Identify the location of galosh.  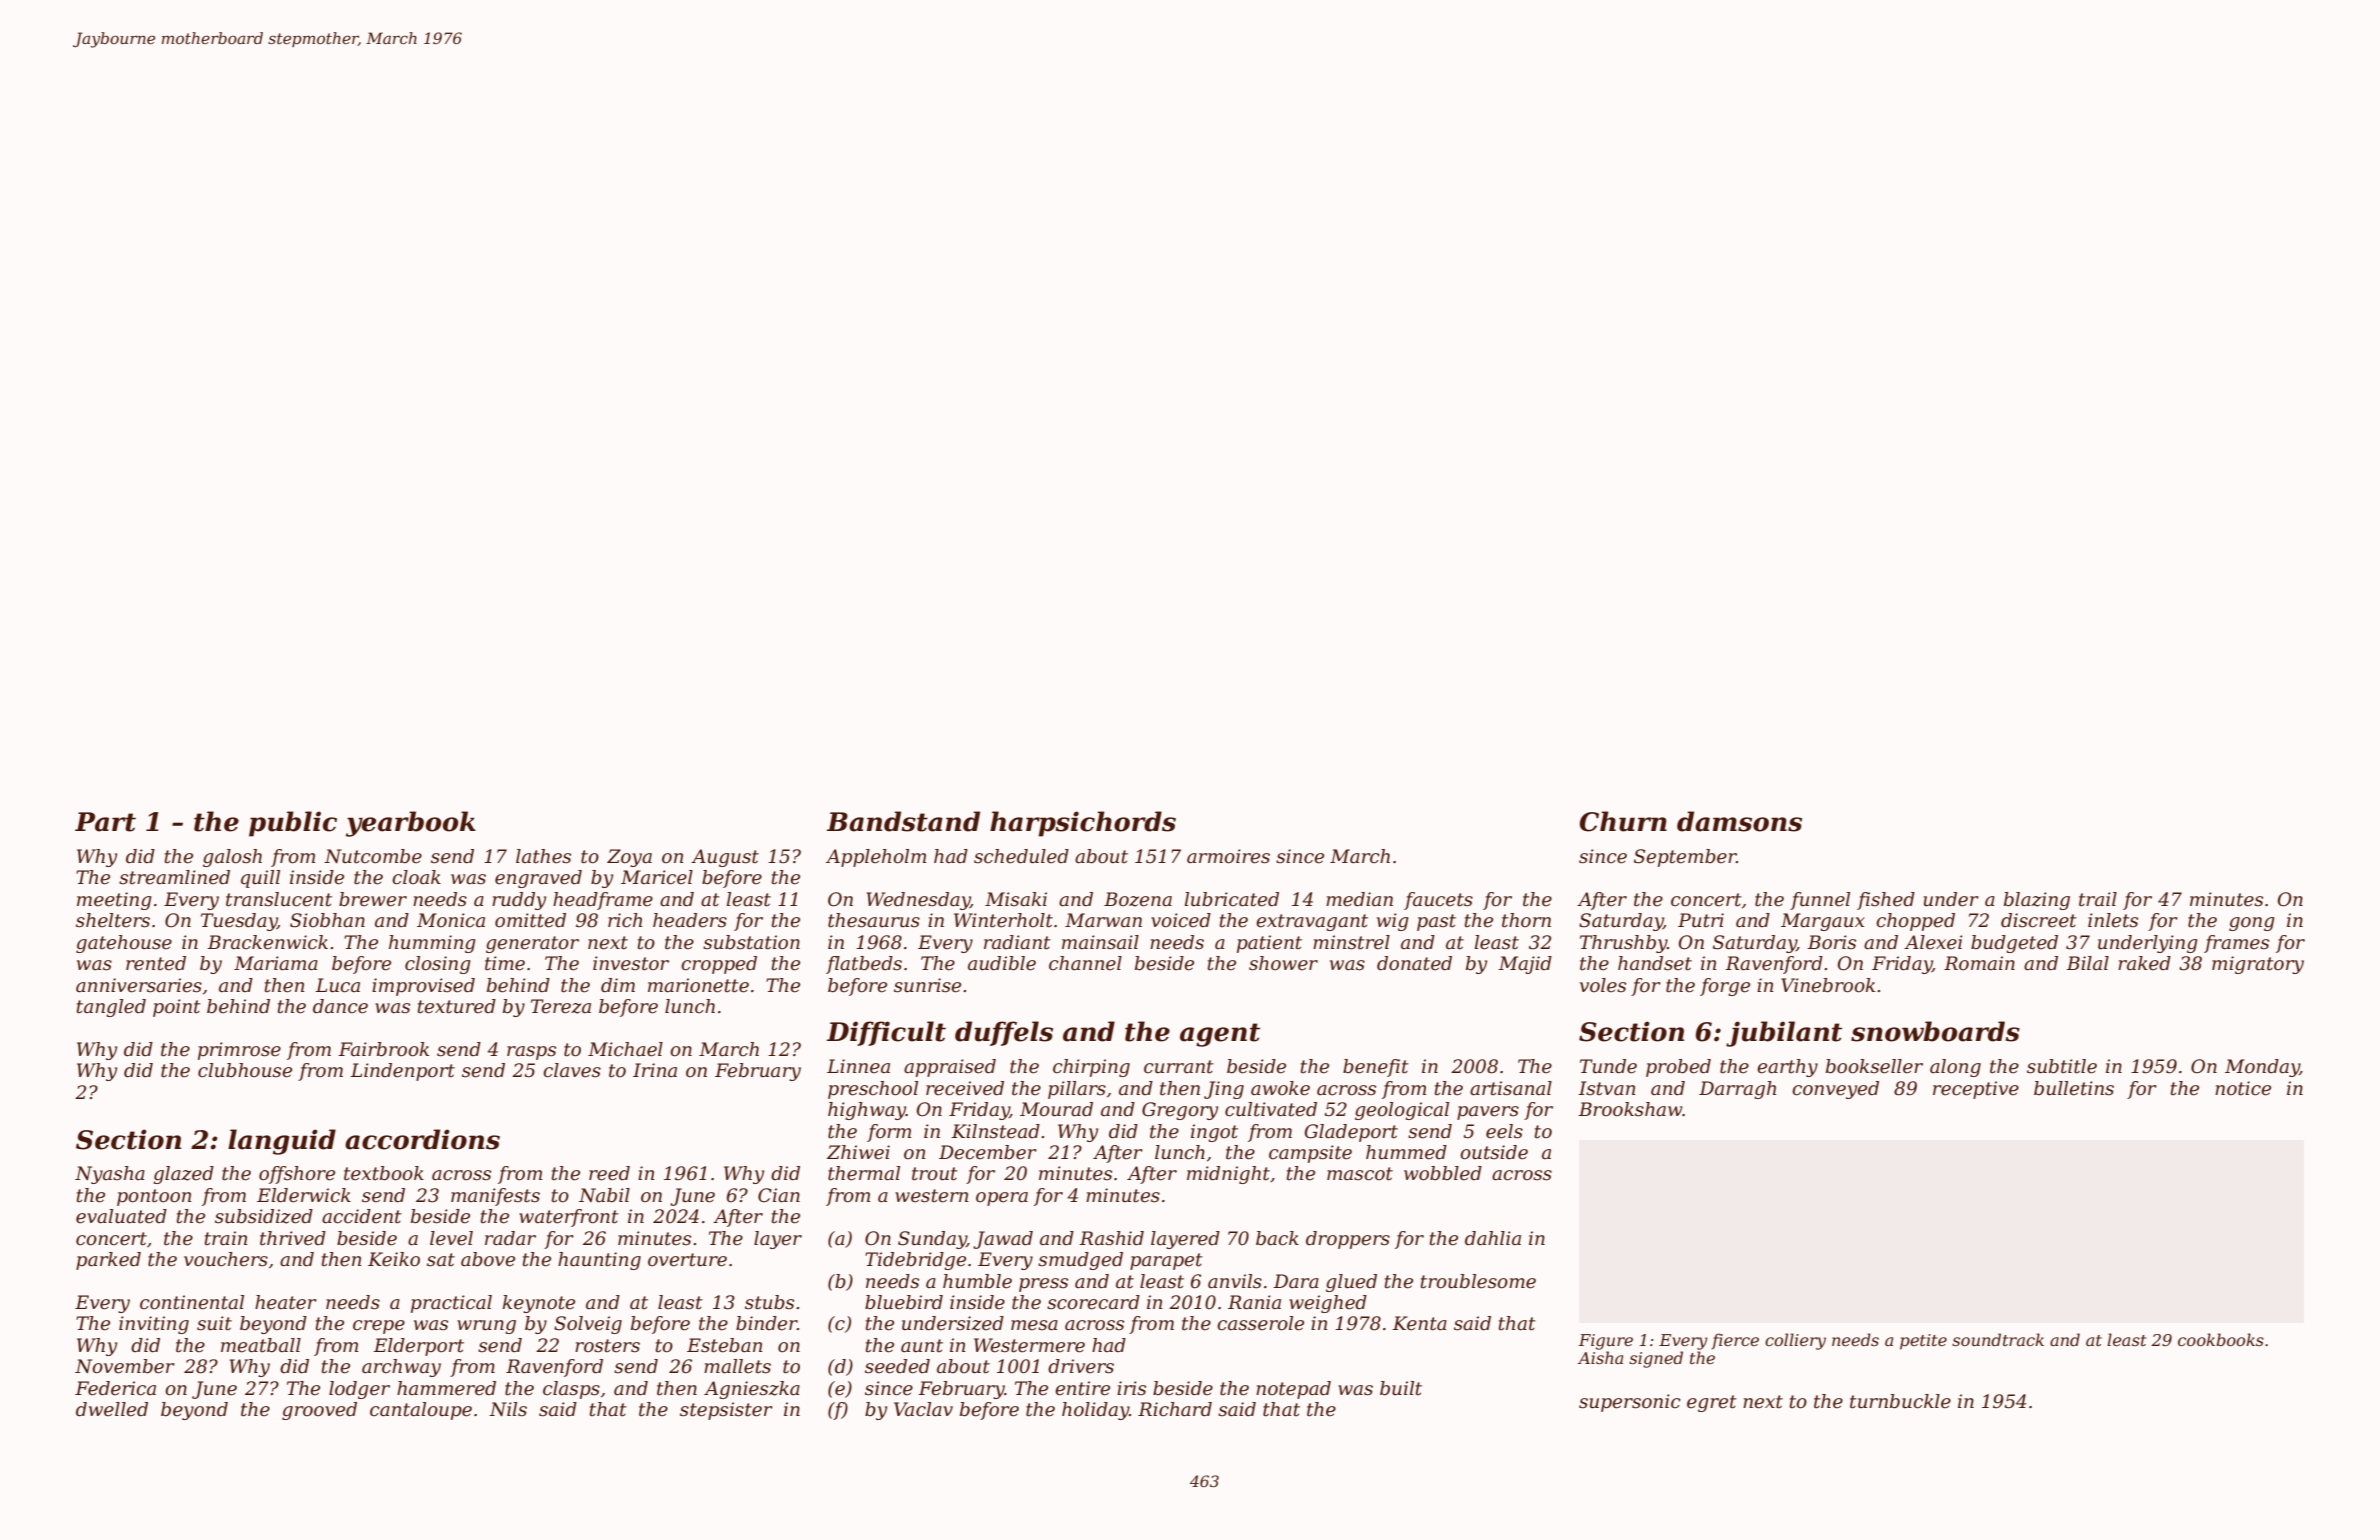
(232, 858).
